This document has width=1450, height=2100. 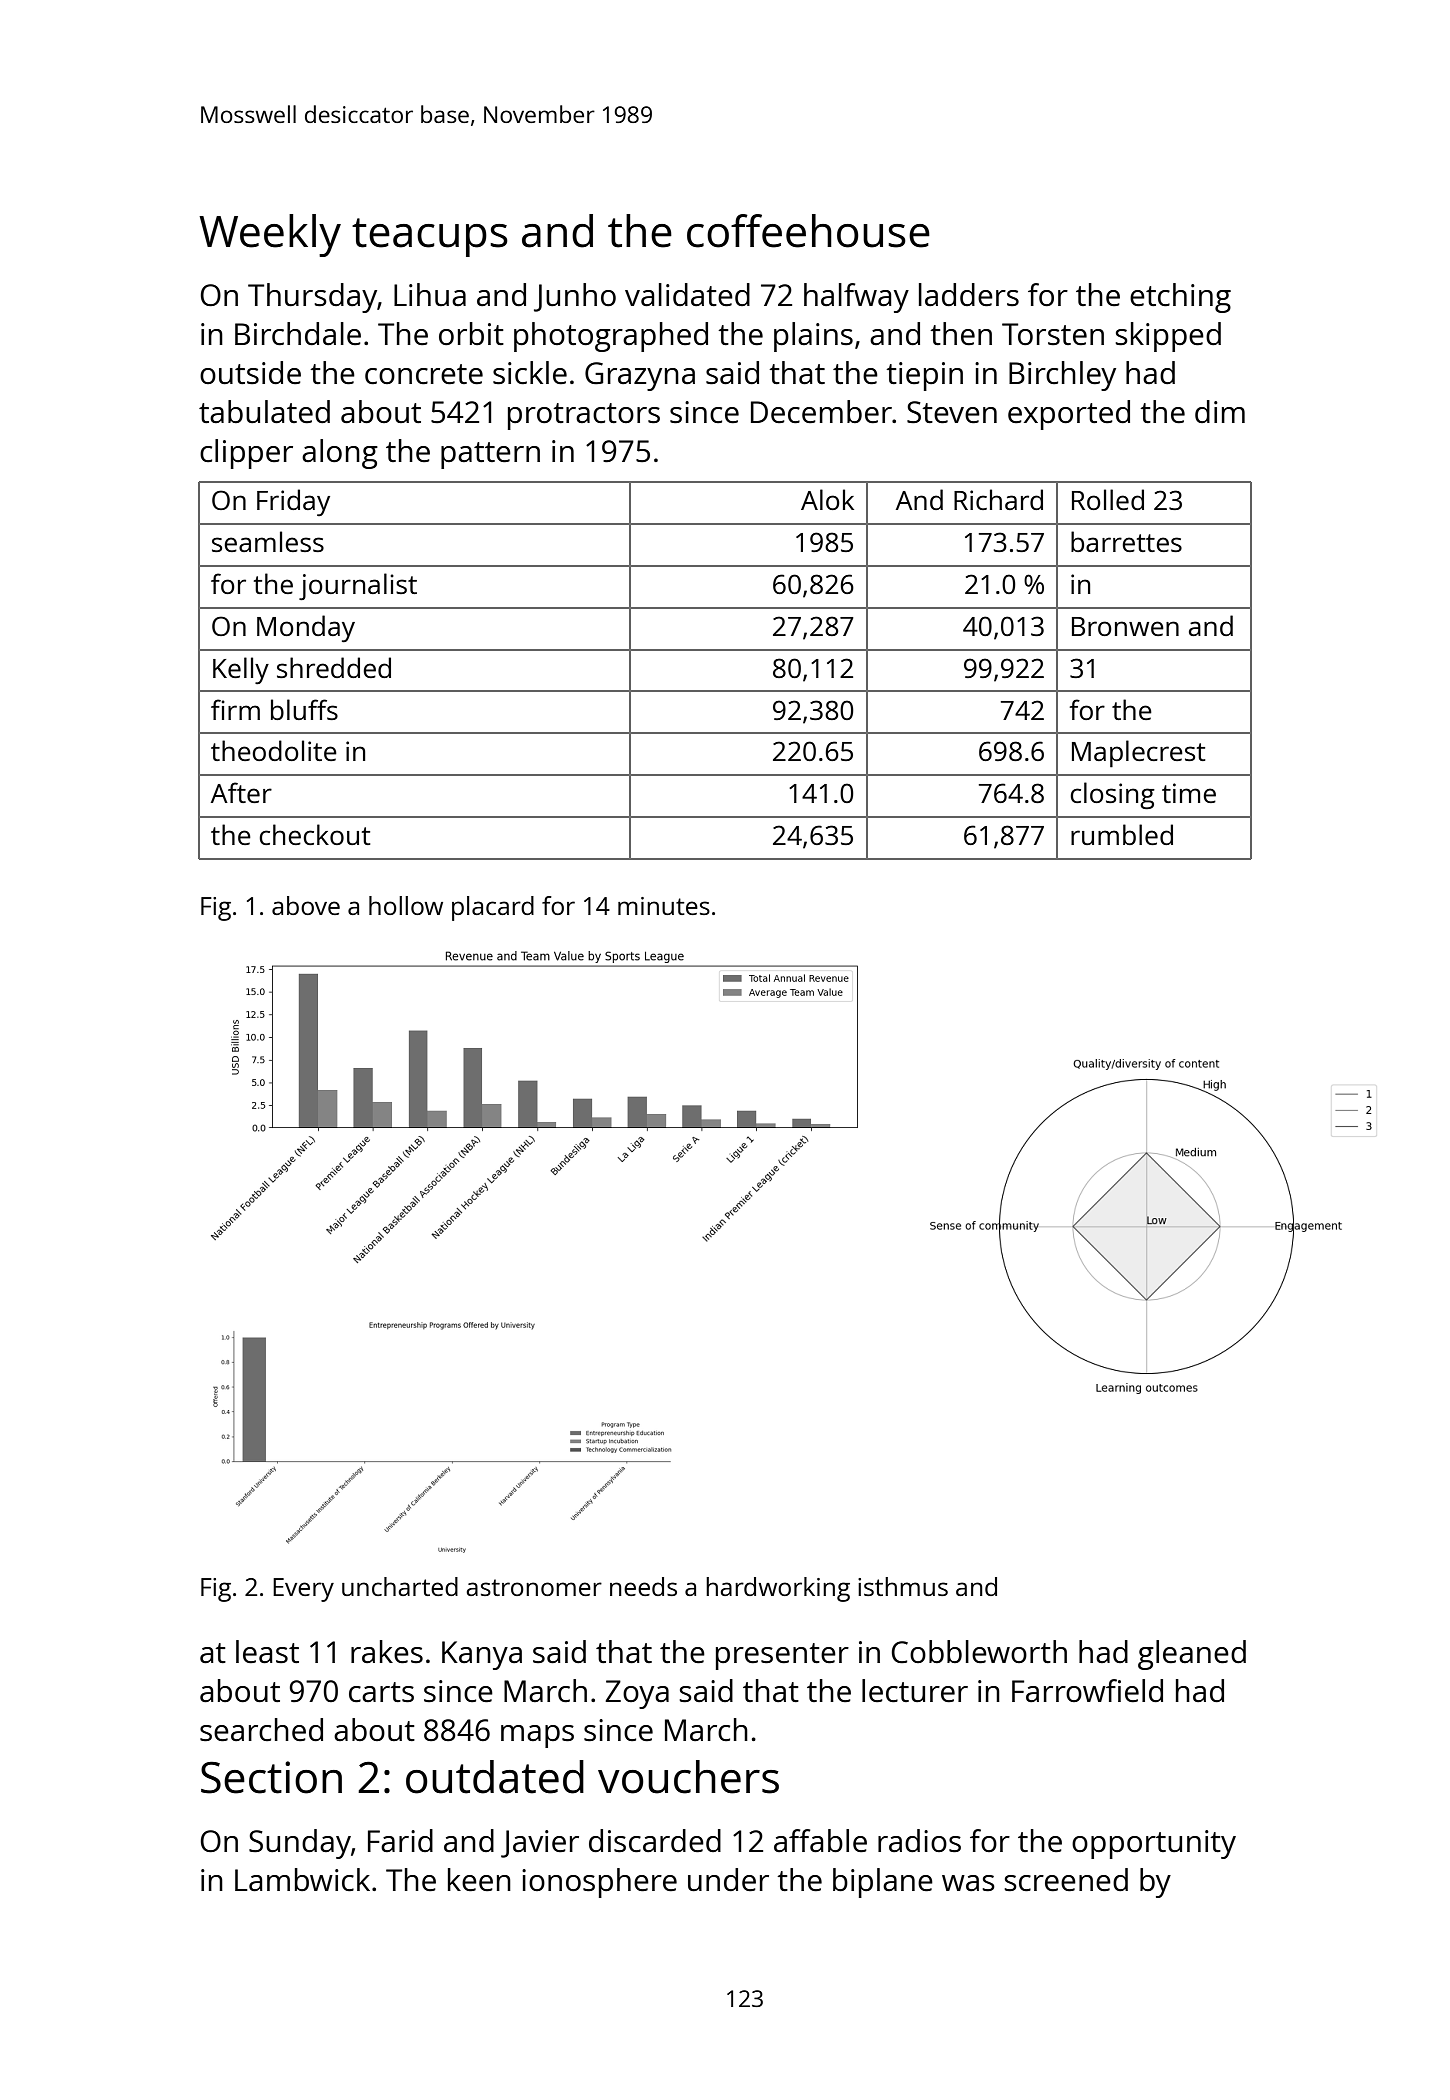 I want to click on needs, so click(x=643, y=1586).
